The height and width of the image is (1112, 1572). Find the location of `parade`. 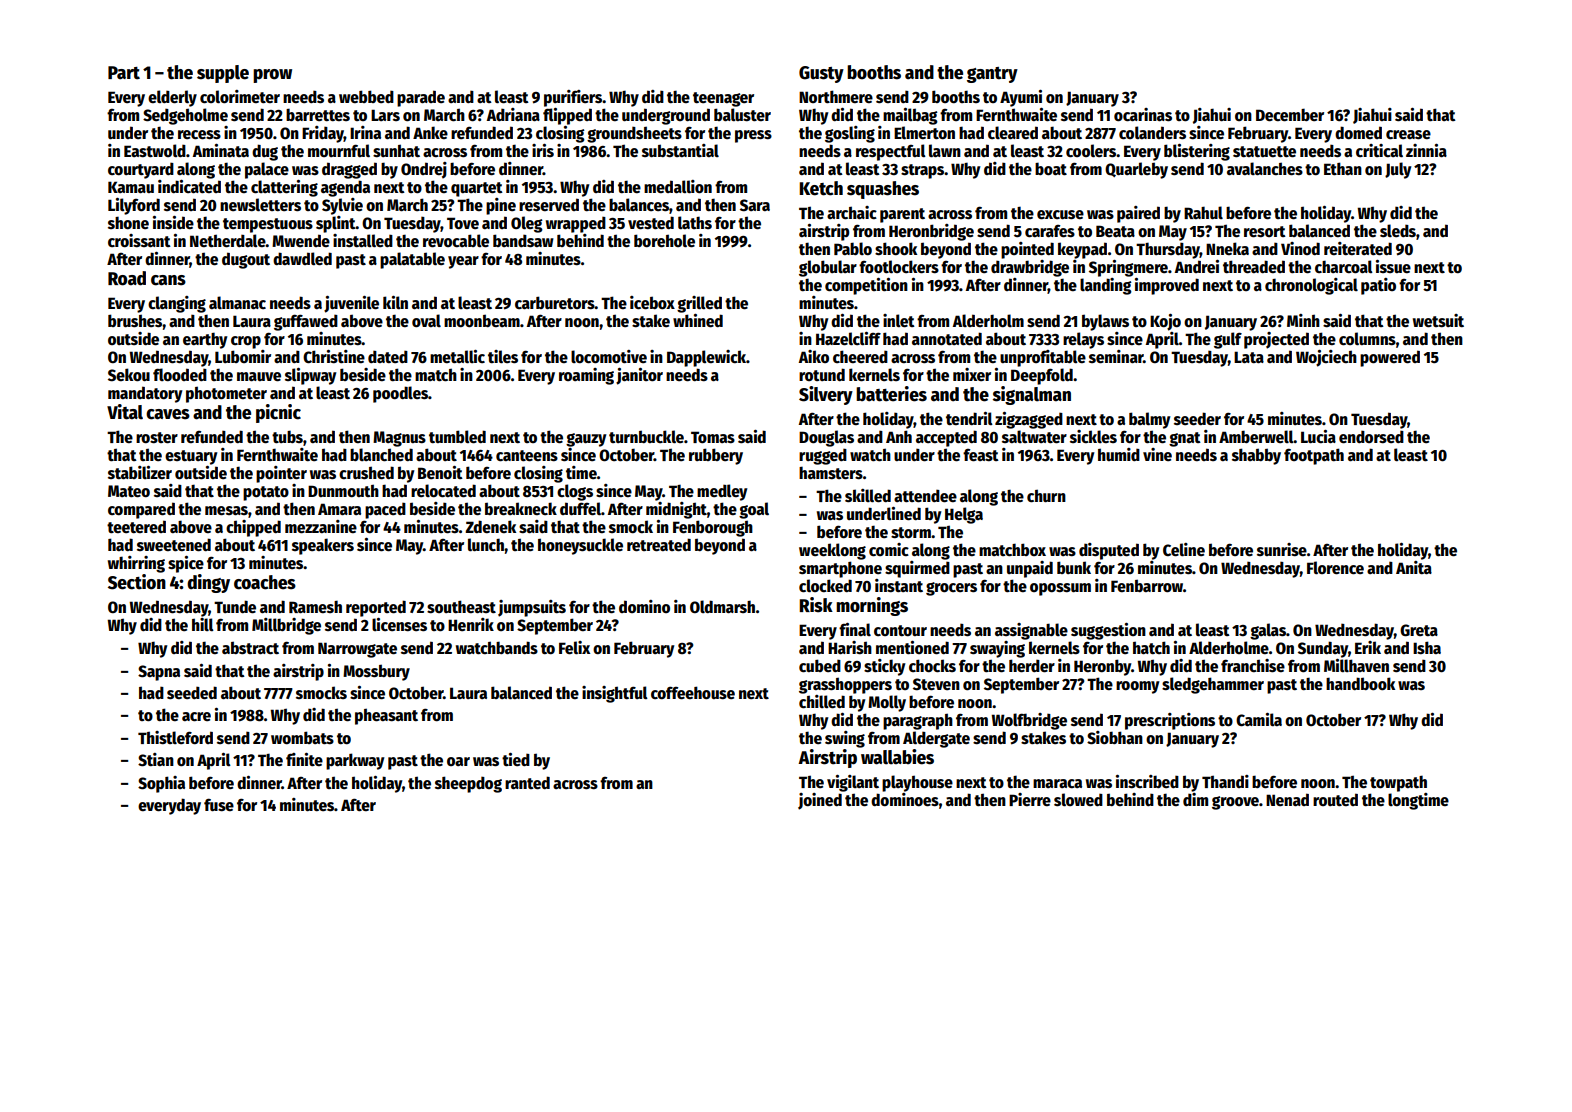

parade is located at coordinates (421, 98).
